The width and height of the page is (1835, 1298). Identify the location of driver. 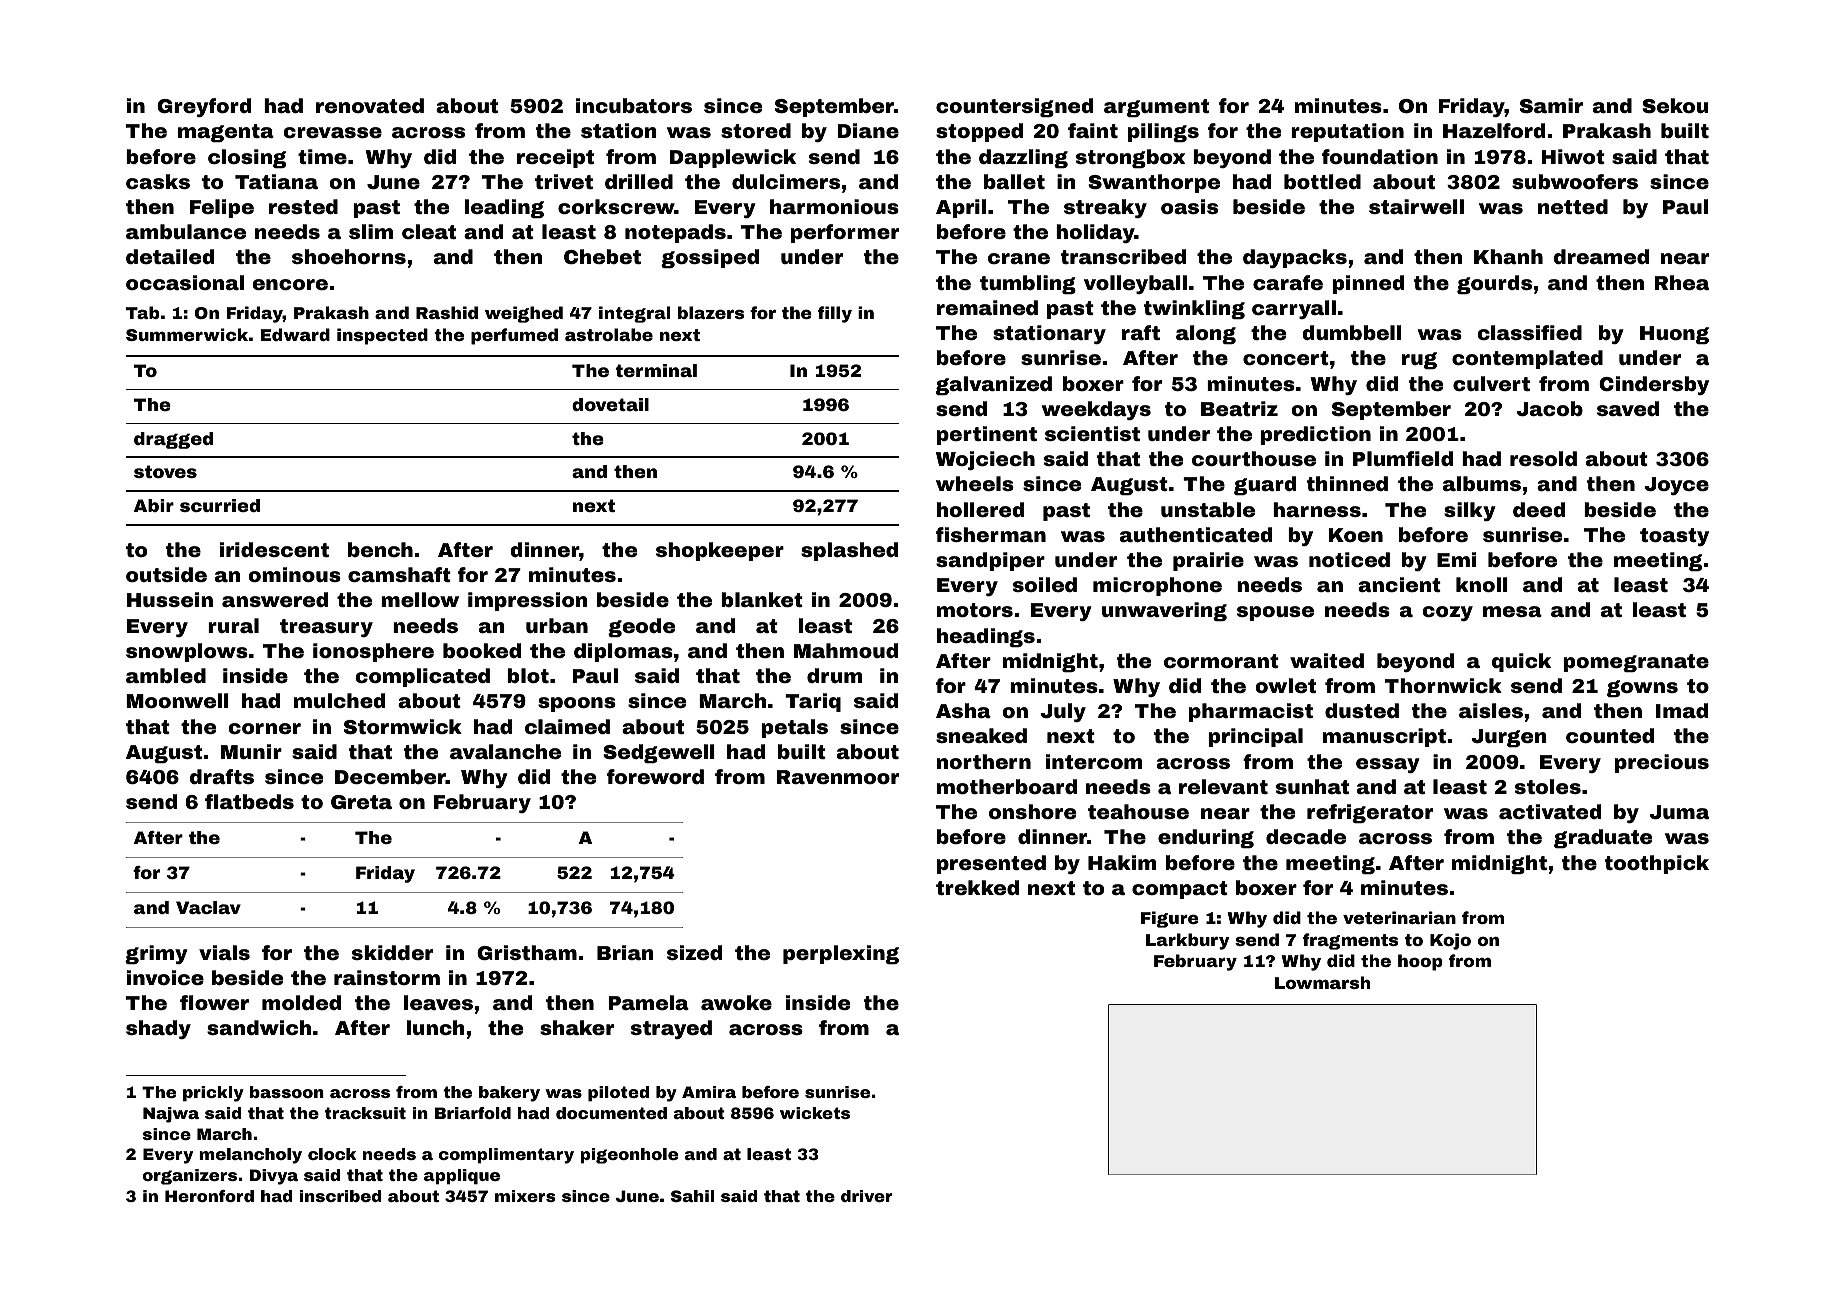
(867, 1196).
